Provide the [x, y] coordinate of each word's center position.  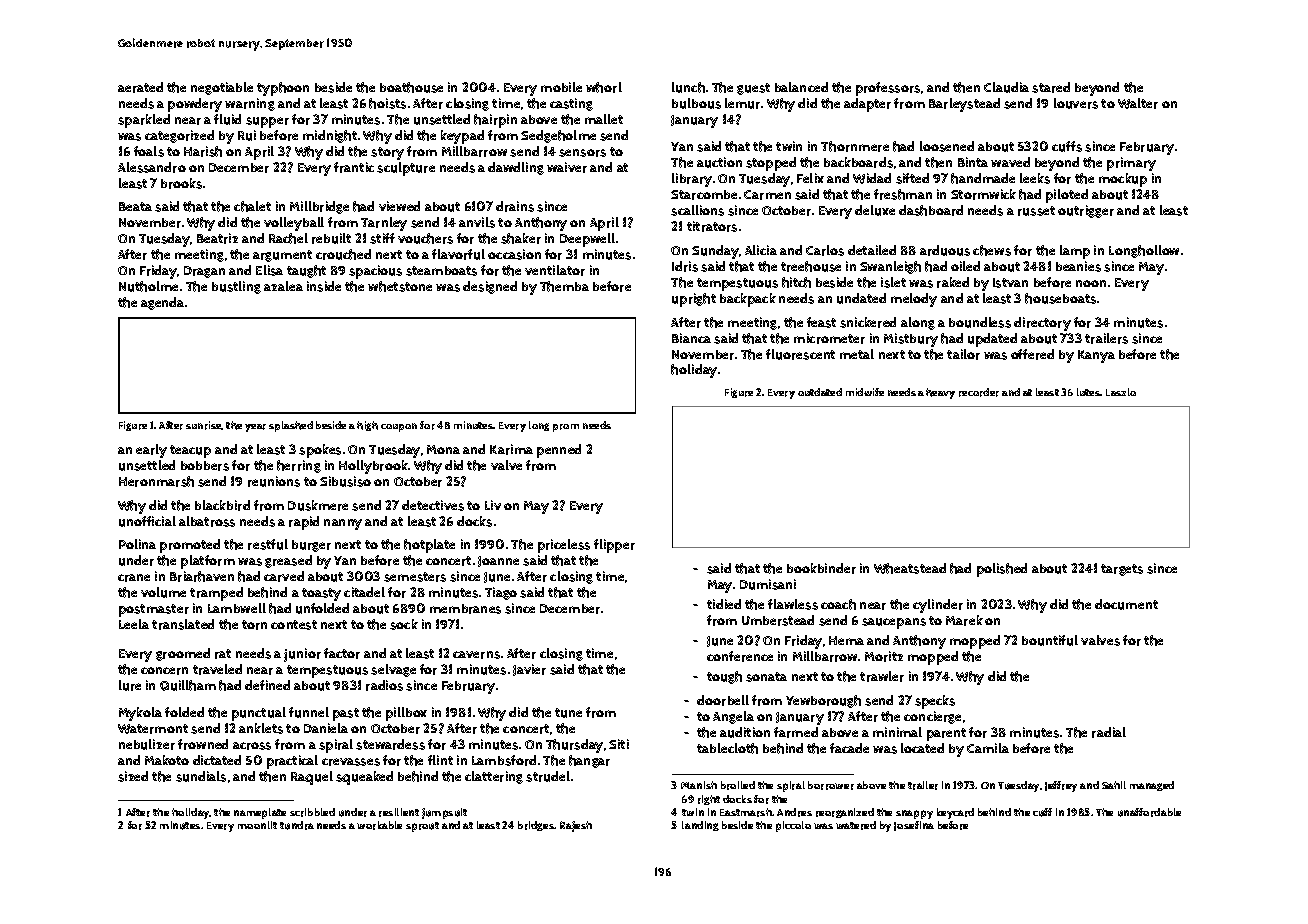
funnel [309, 712]
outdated [820, 392]
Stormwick [983, 194]
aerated [140, 87]
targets [1122, 570]
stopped [771, 164]
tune [568, 713]
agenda [162, 303]
